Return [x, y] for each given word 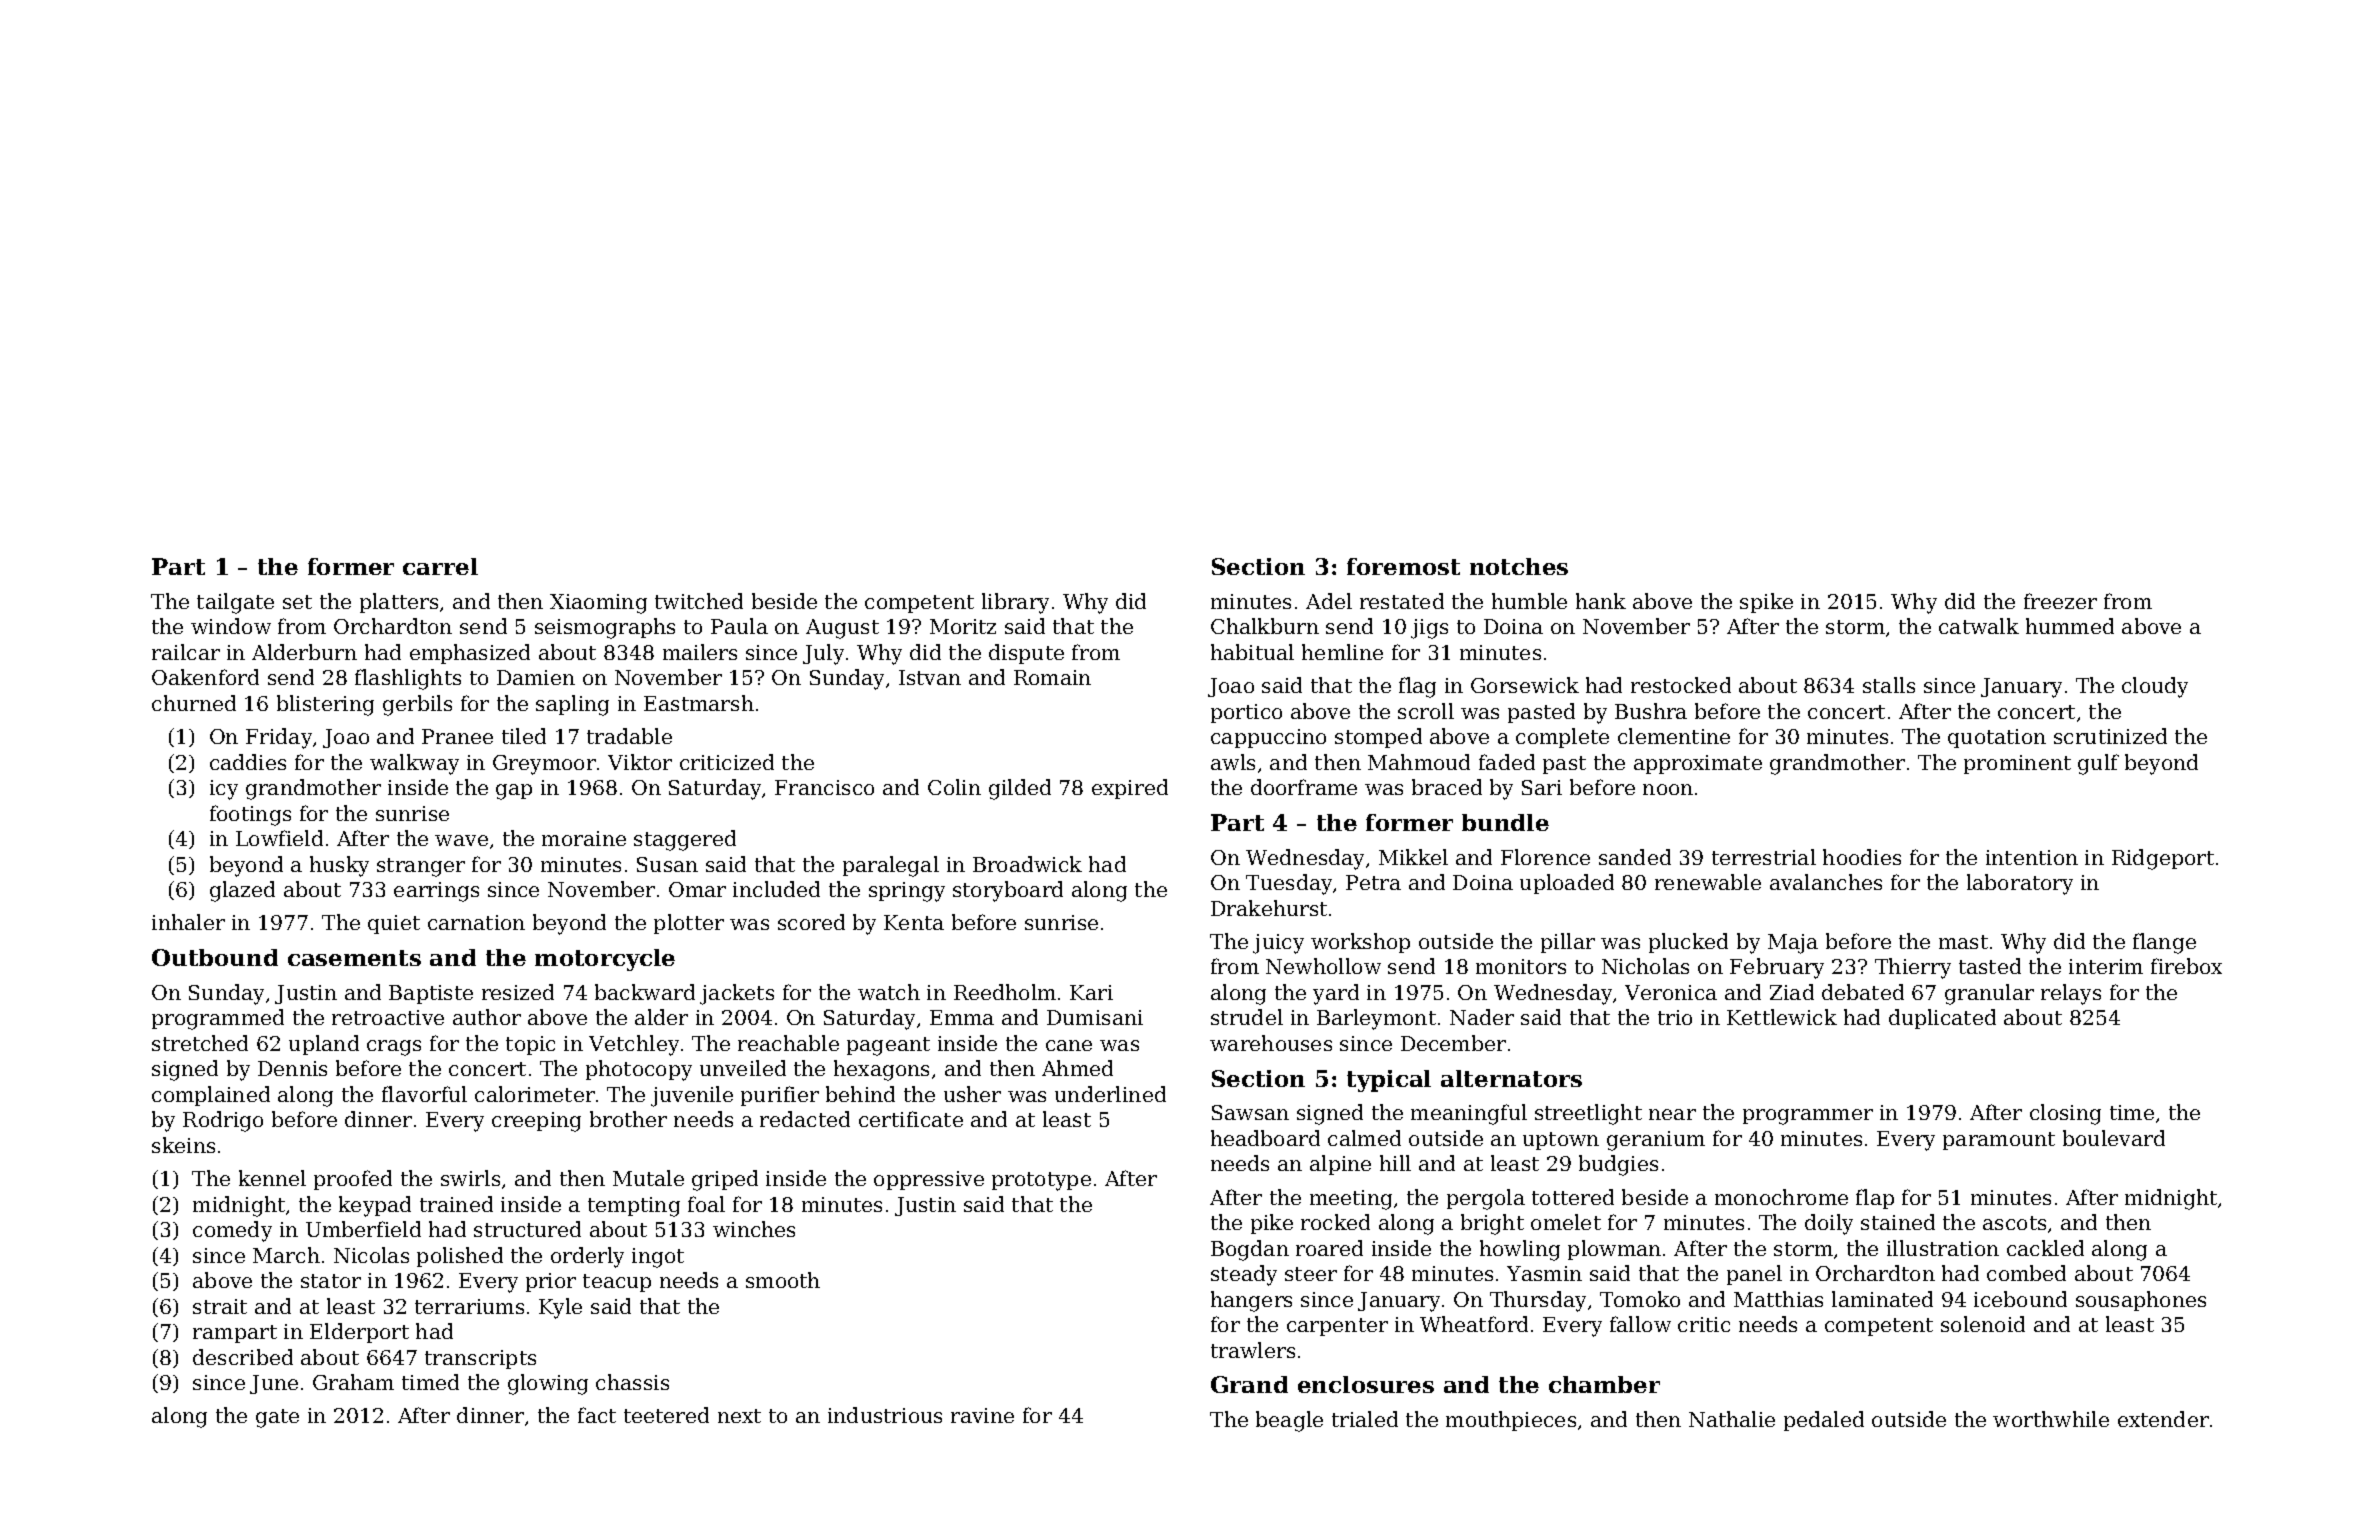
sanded [1635, 857]
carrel [440, 566]
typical [1389, 1081]
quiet [394, 924]
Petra [1373, 882]
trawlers [1253, 1350]
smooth [783, 1280]
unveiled [743, 1068]
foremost [1403, 566]
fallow [1640, 1324]
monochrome [1781, 1197]
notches [1519, 566]
